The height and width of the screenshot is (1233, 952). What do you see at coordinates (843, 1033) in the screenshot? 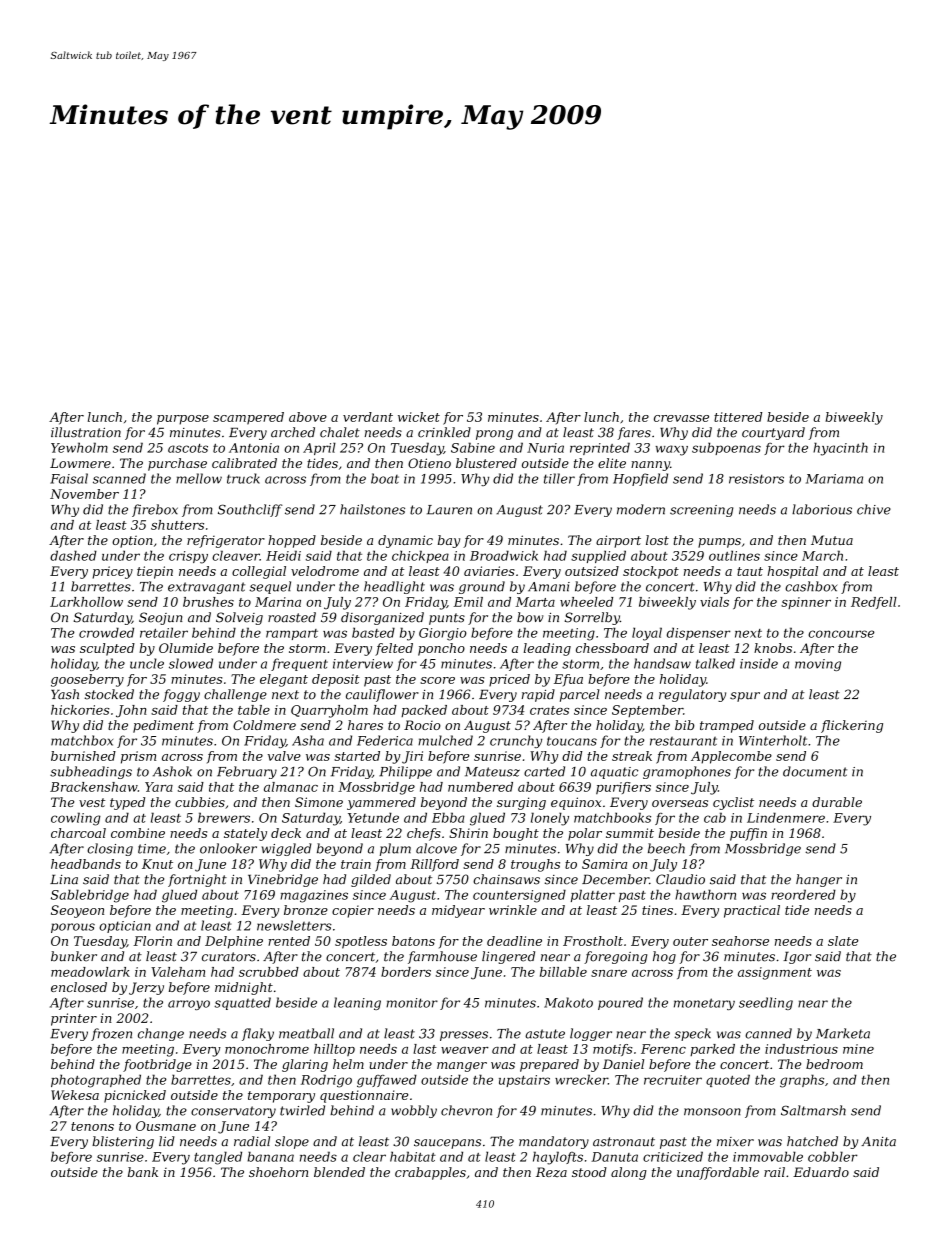
I see `Marketa` at bounding box center [843, 1033].
